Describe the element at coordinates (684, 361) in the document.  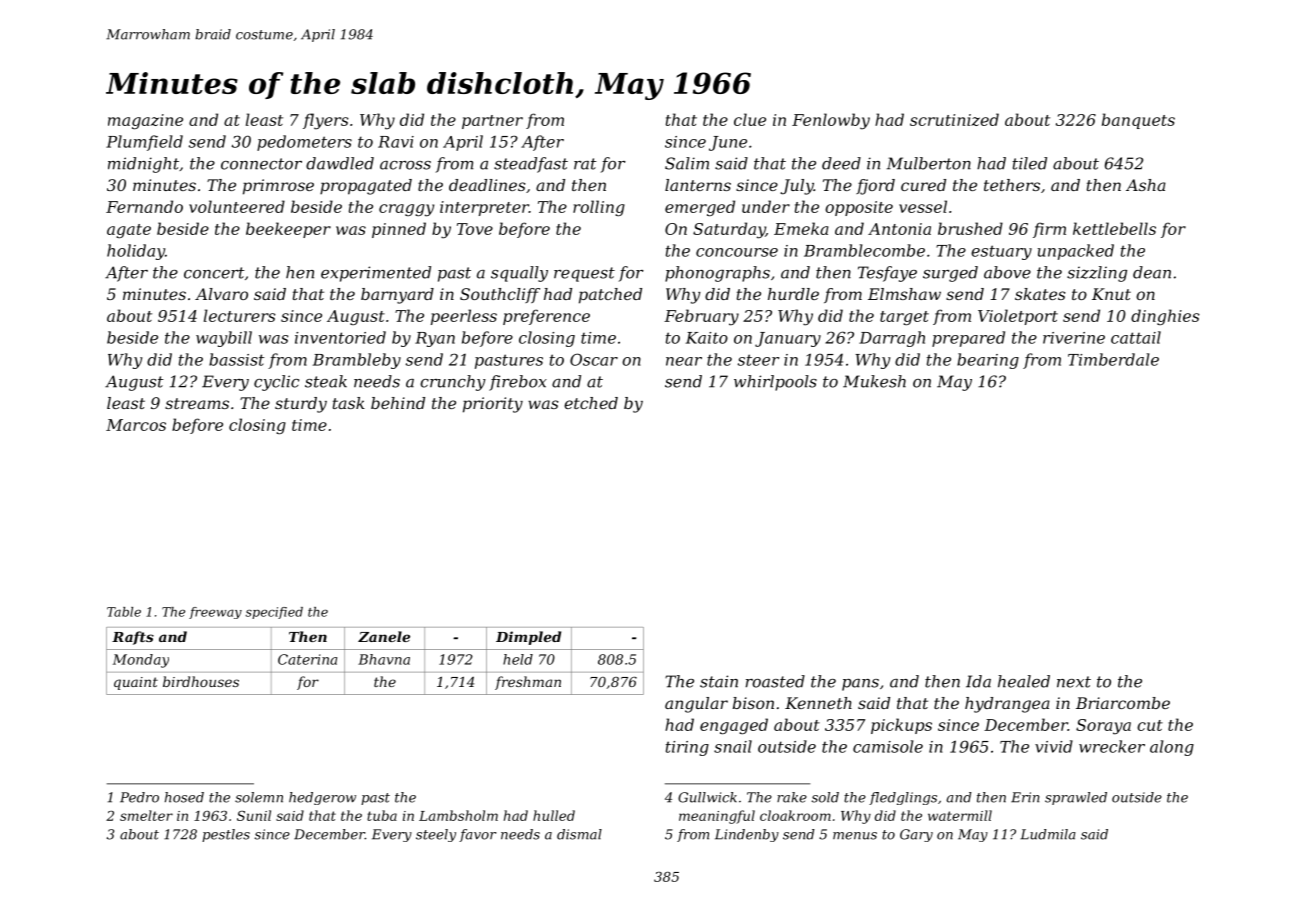
I see `near` at that location.
